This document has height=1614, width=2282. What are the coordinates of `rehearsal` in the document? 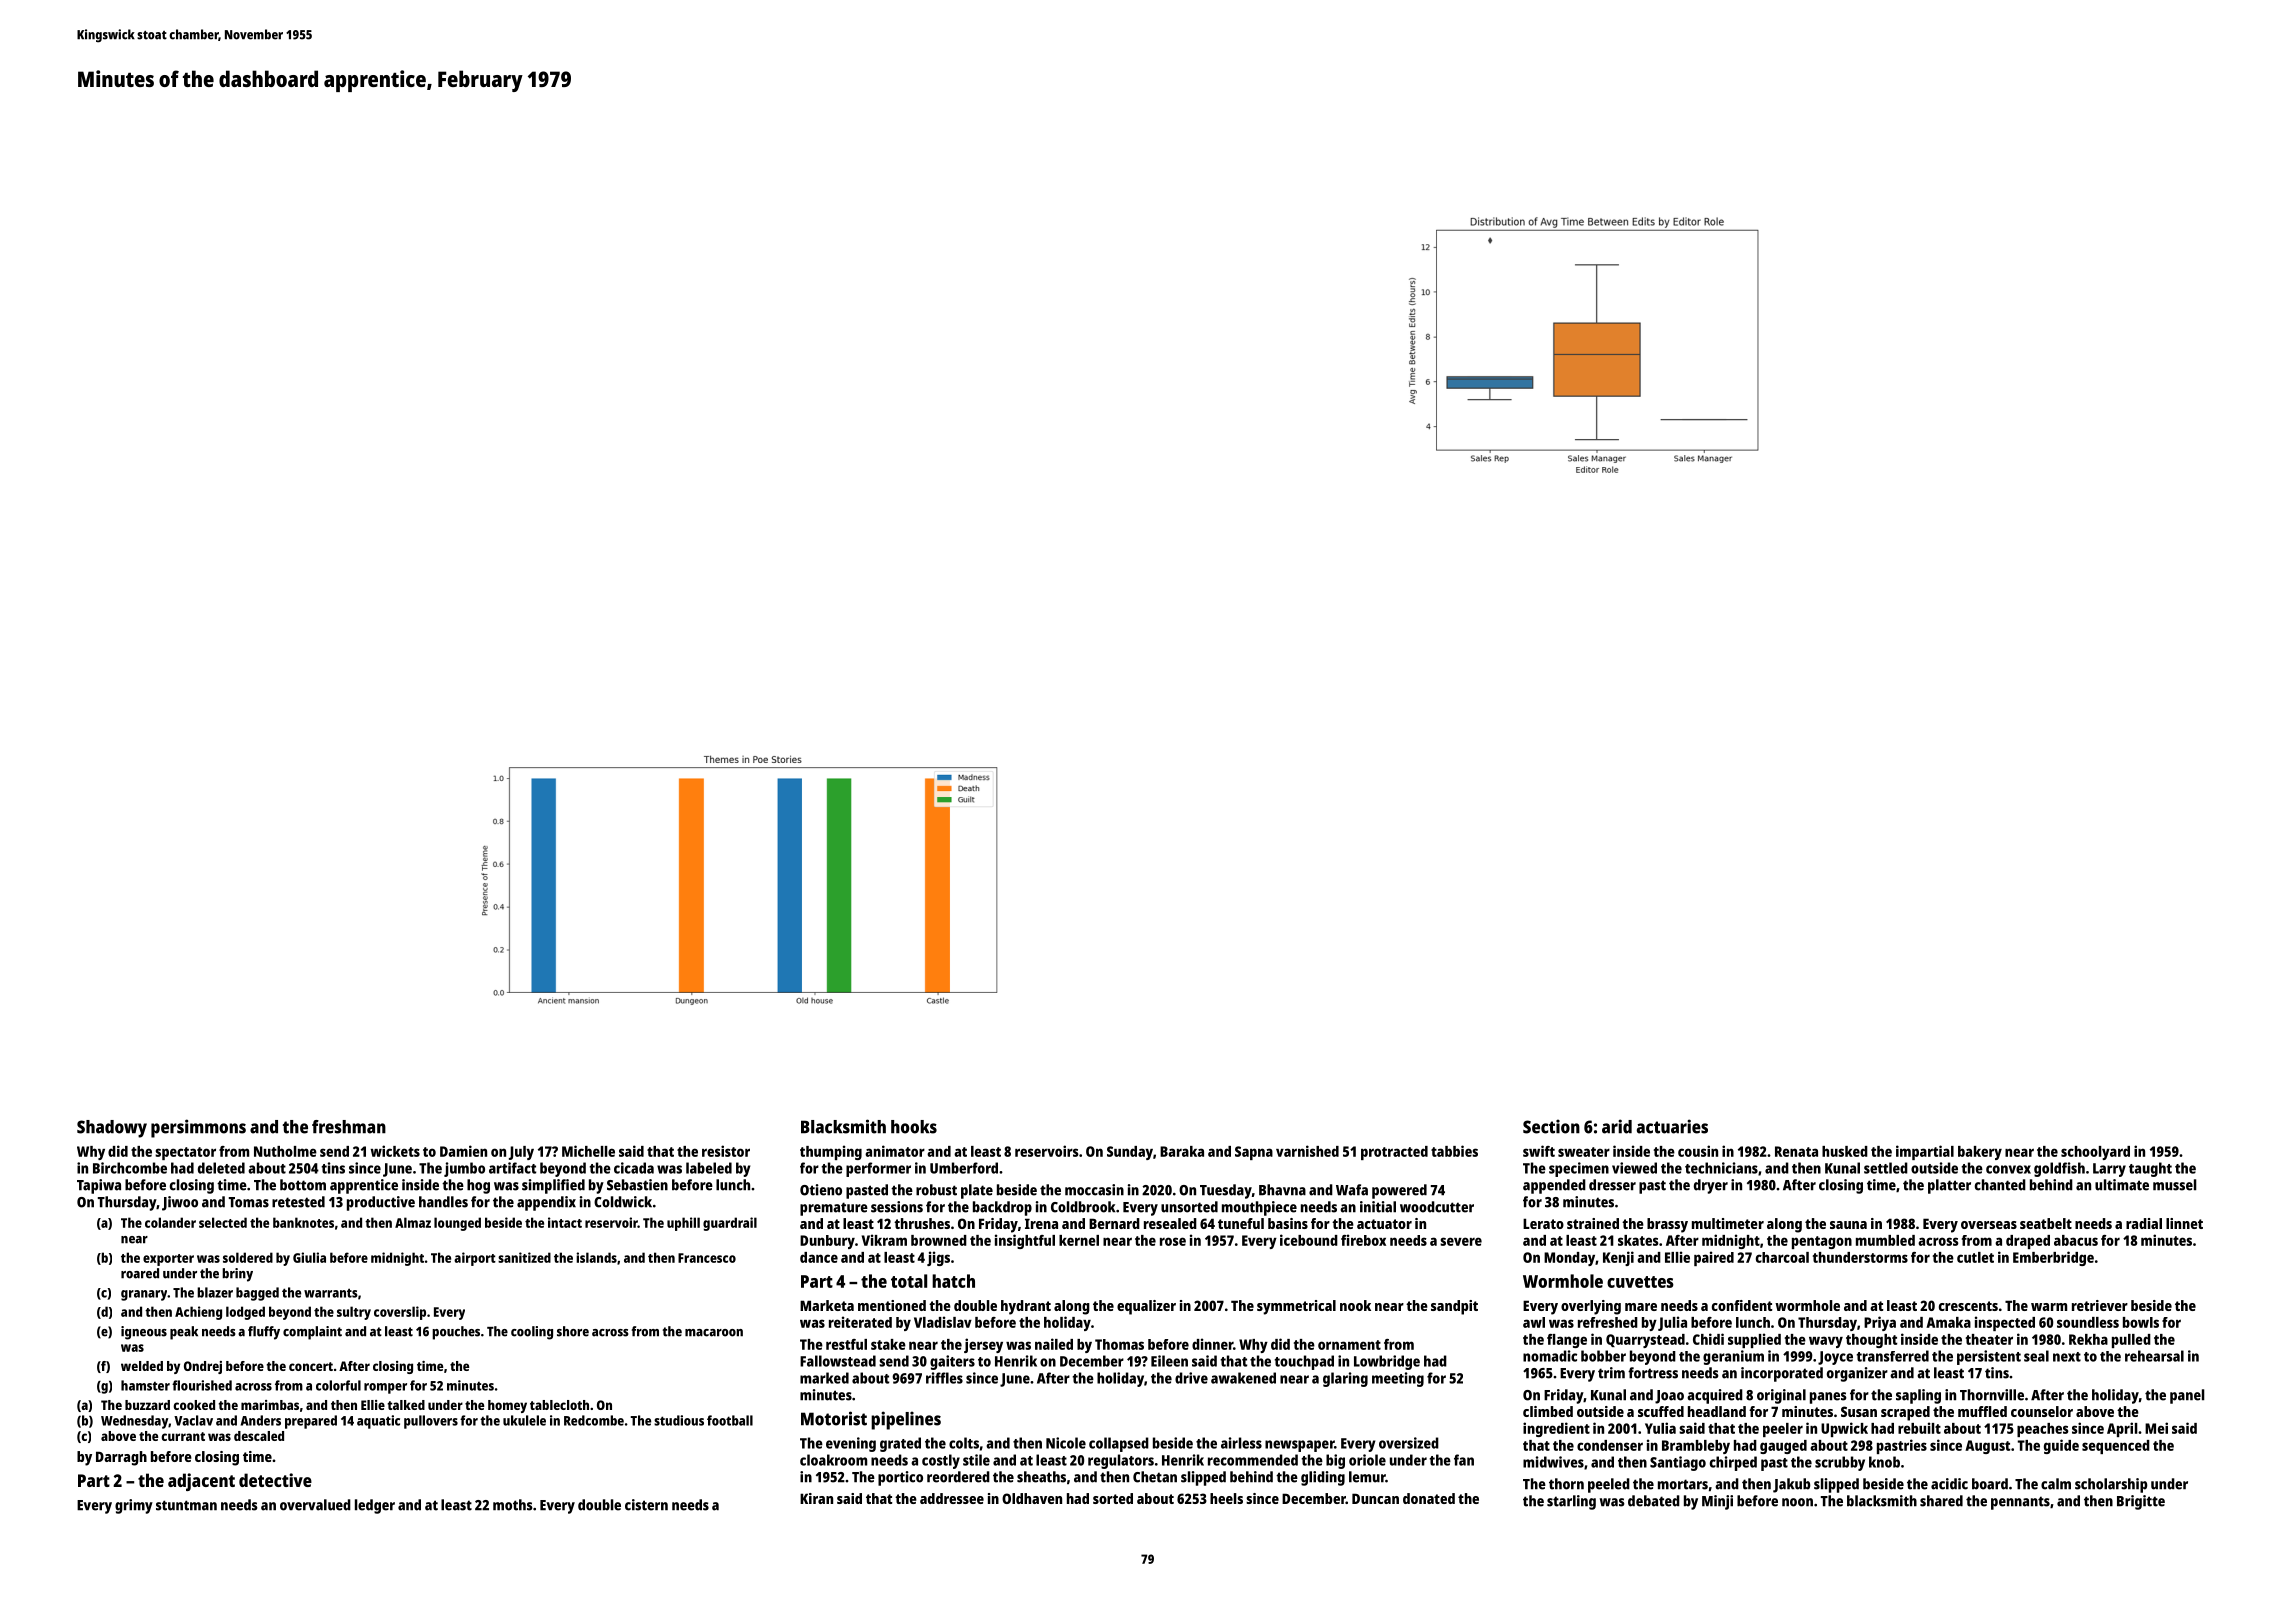 It's located at (2154, 1356).
